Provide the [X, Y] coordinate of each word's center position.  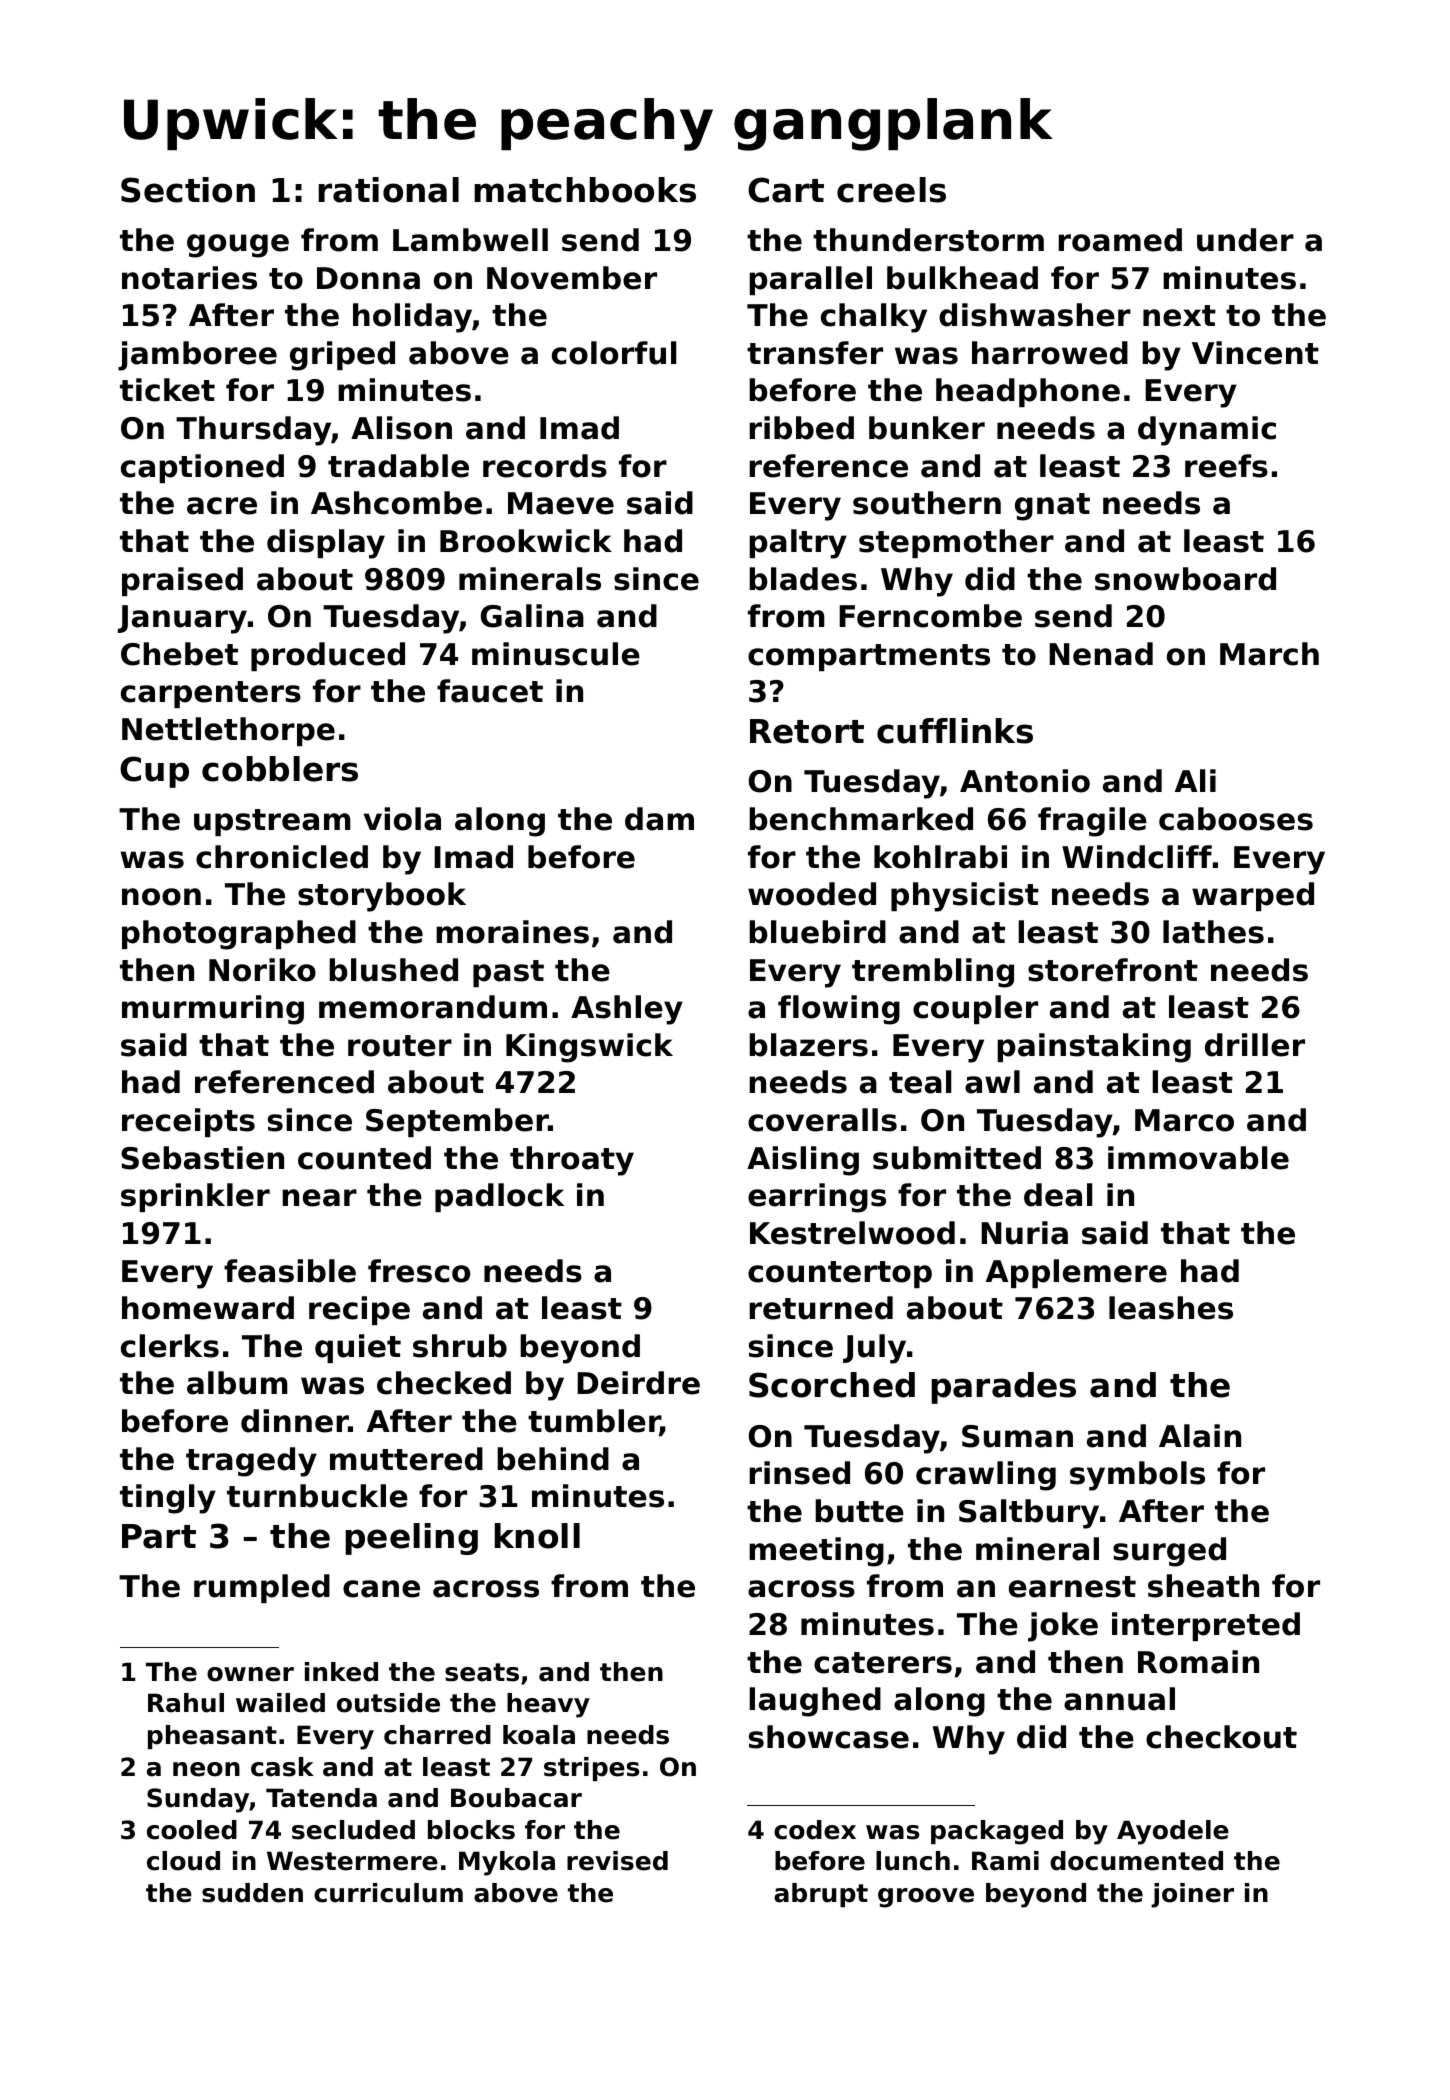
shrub [460, 1346]
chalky [874, 318]
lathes [1213, 932]
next [1179, 316]
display [326, 544]
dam [659, 819]
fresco [419, 1271]
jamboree [197, 356]
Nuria [1024, 1233]
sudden [252, 1893]
